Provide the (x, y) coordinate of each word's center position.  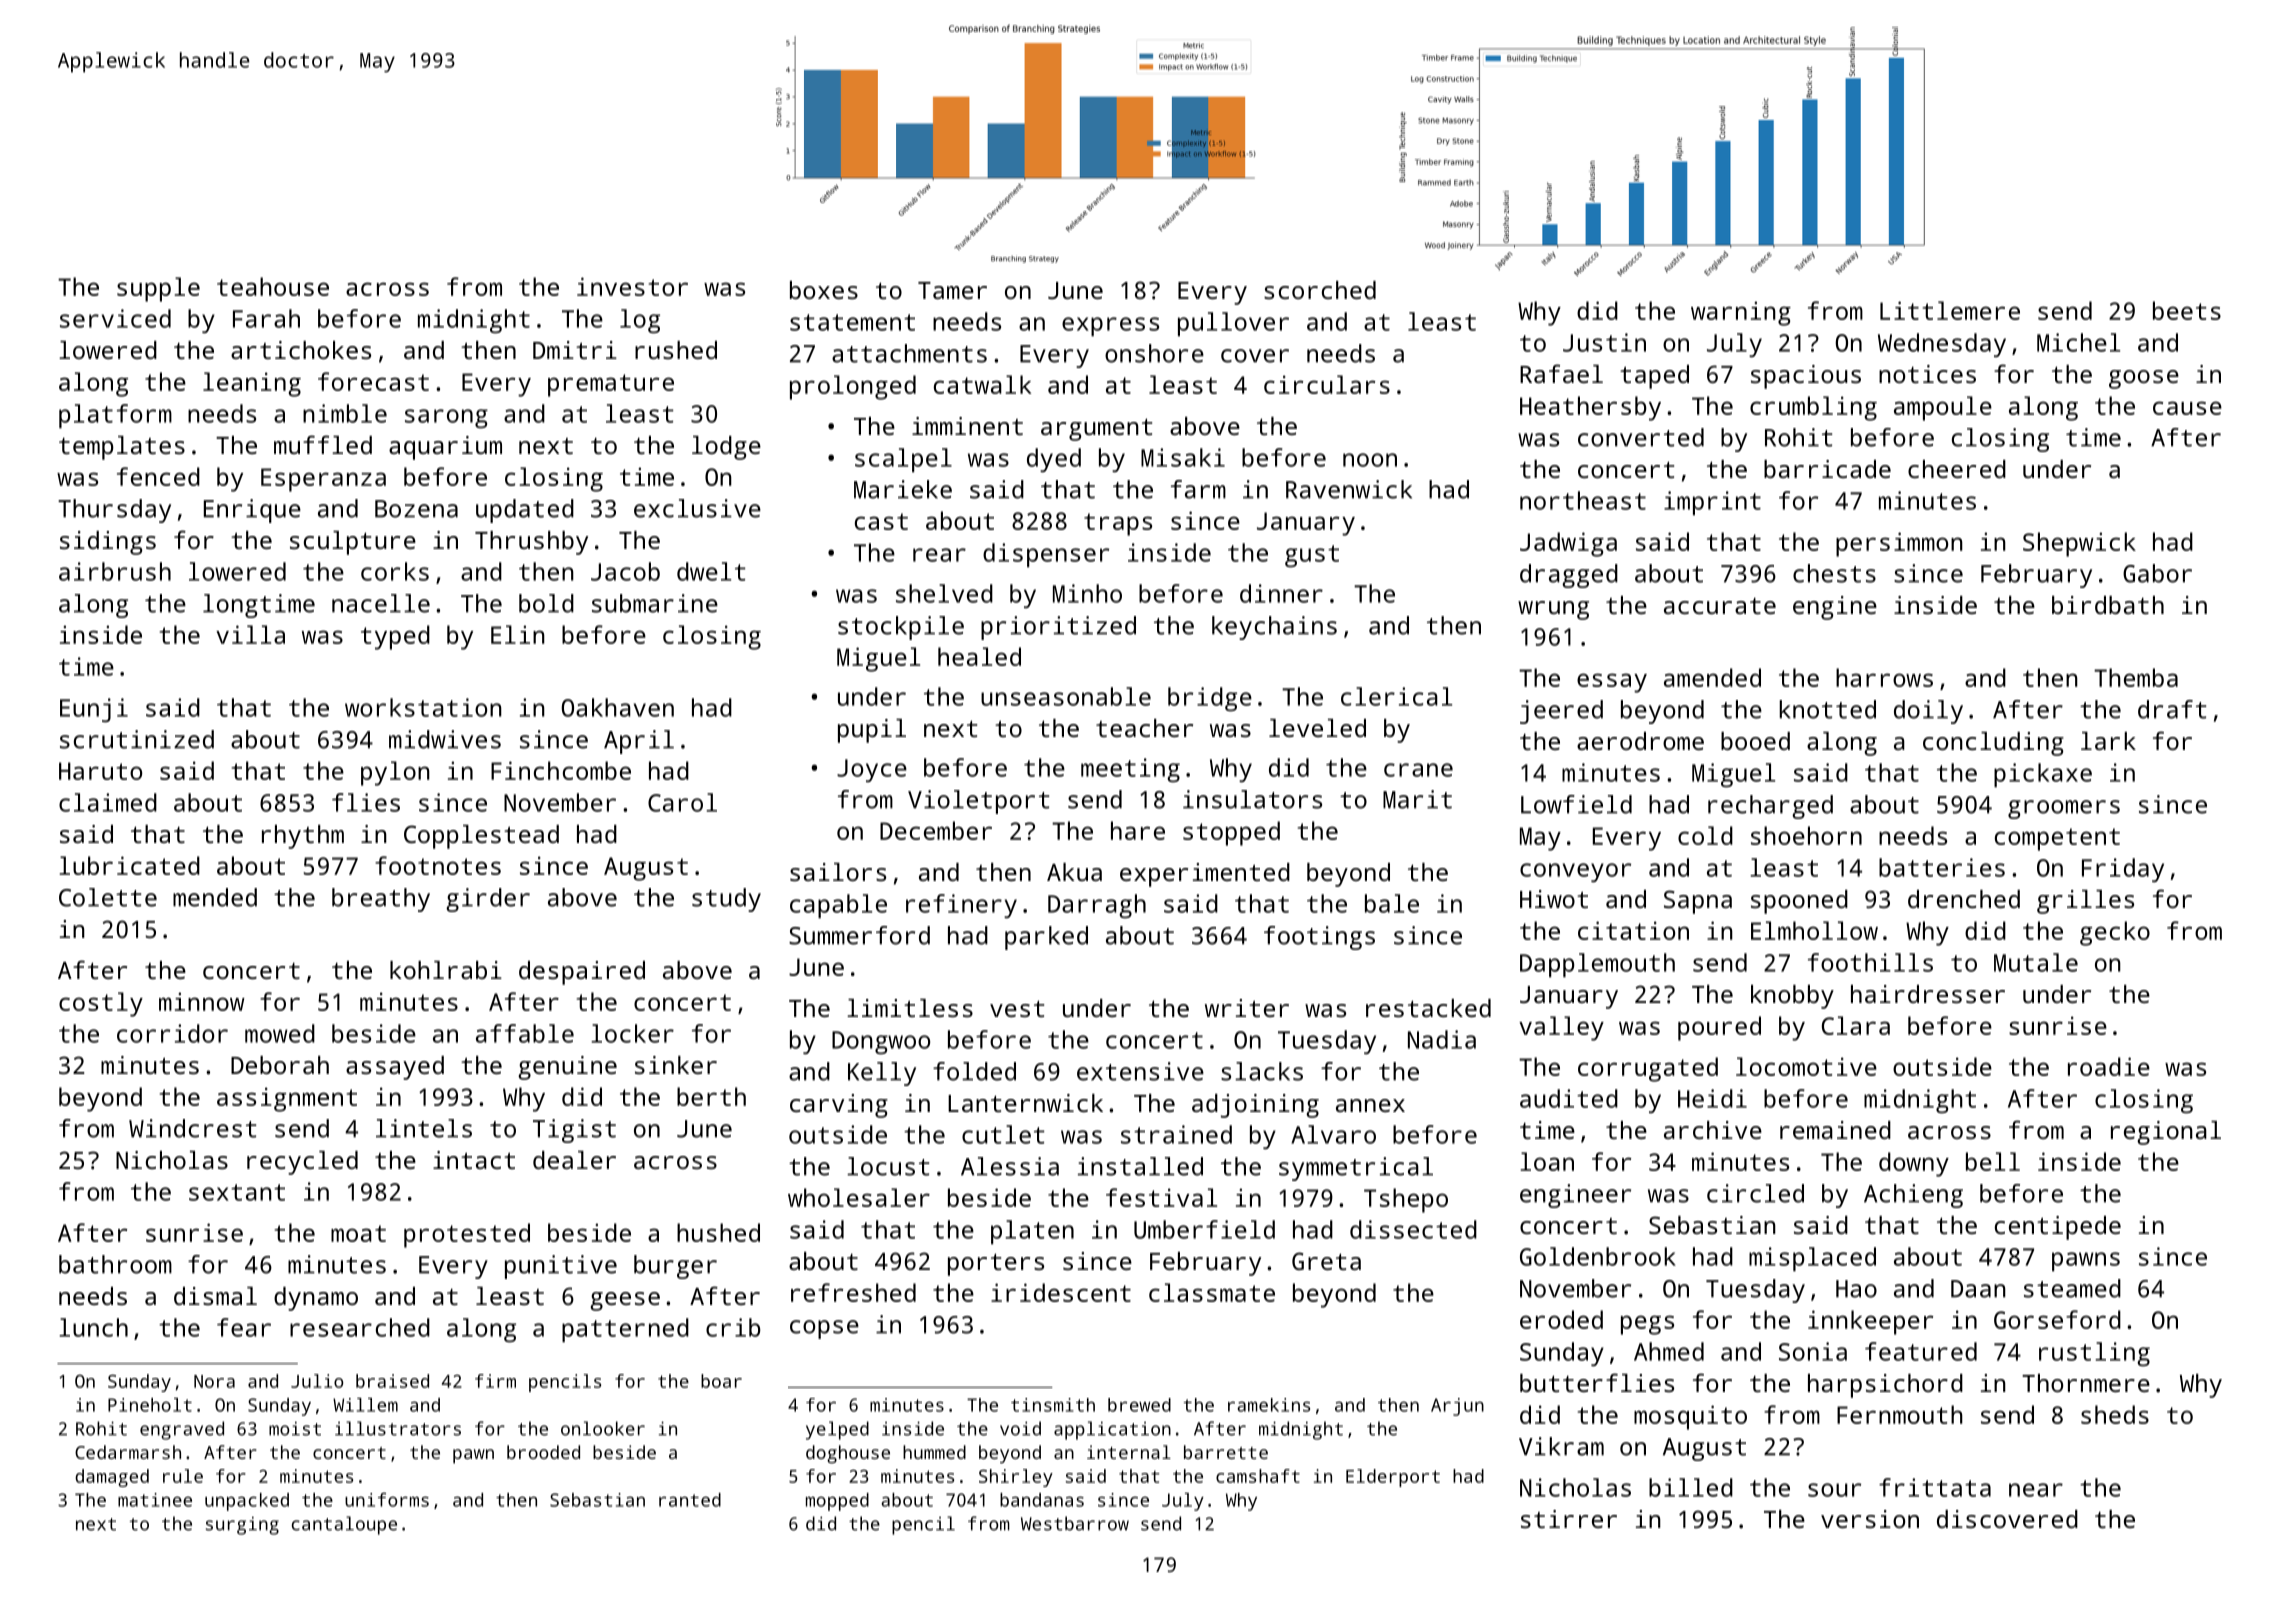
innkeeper (1870, 1322)
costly (101, 1004)
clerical (1396, 696)
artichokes (301, 350)
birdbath (2108, 605)
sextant (237, 1192)
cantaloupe (344, 1525)
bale (1392, 903)
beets (2187, 310)
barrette (1226, 1452)
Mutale (2036, 962)
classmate (1212, 1292)
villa (250, 634)
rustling (2094, 1354)
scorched (1320, 290)
